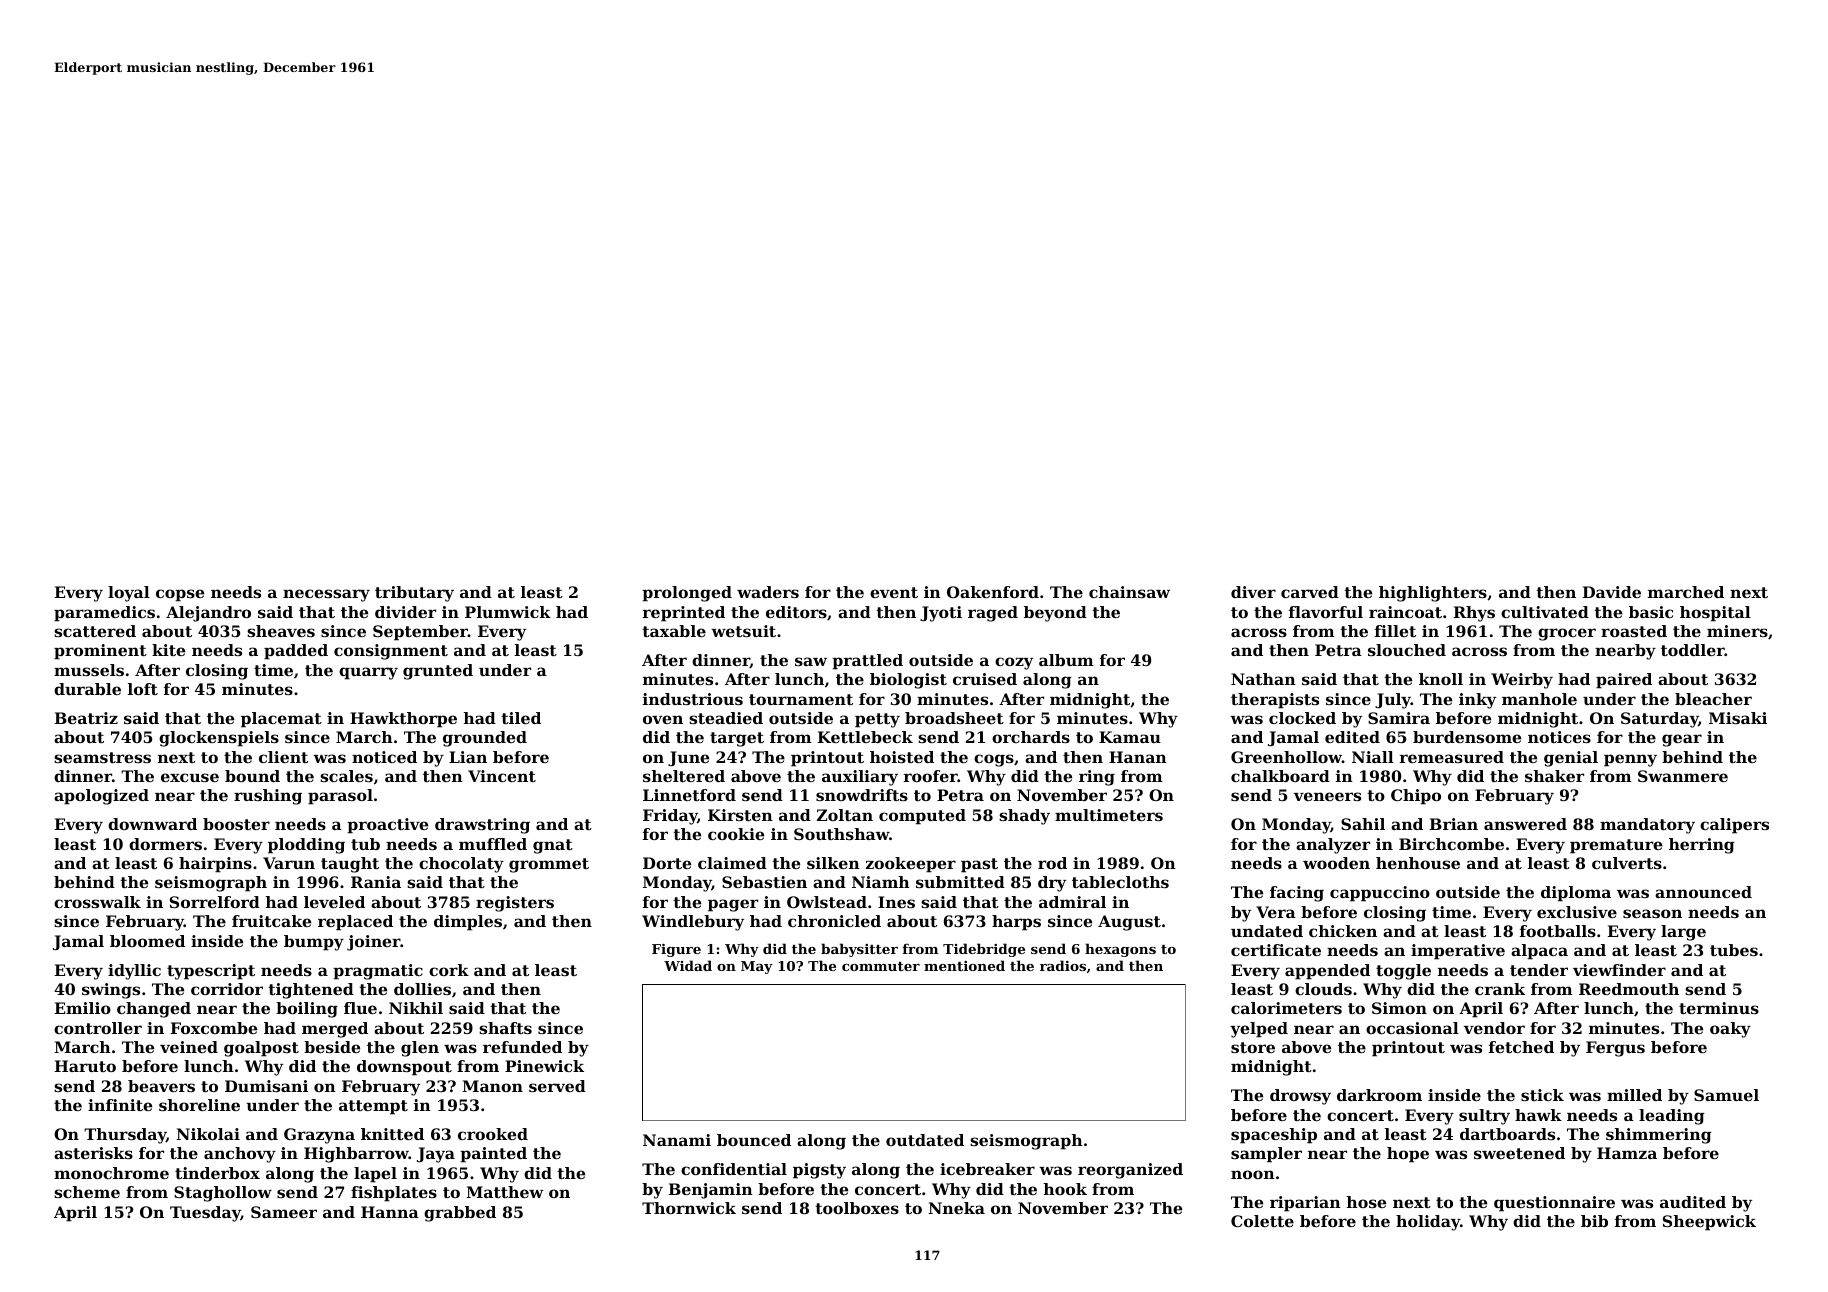 The width and height of the image is (1828, 1292). I want to click on spaceship, so click(1274, 1136).
